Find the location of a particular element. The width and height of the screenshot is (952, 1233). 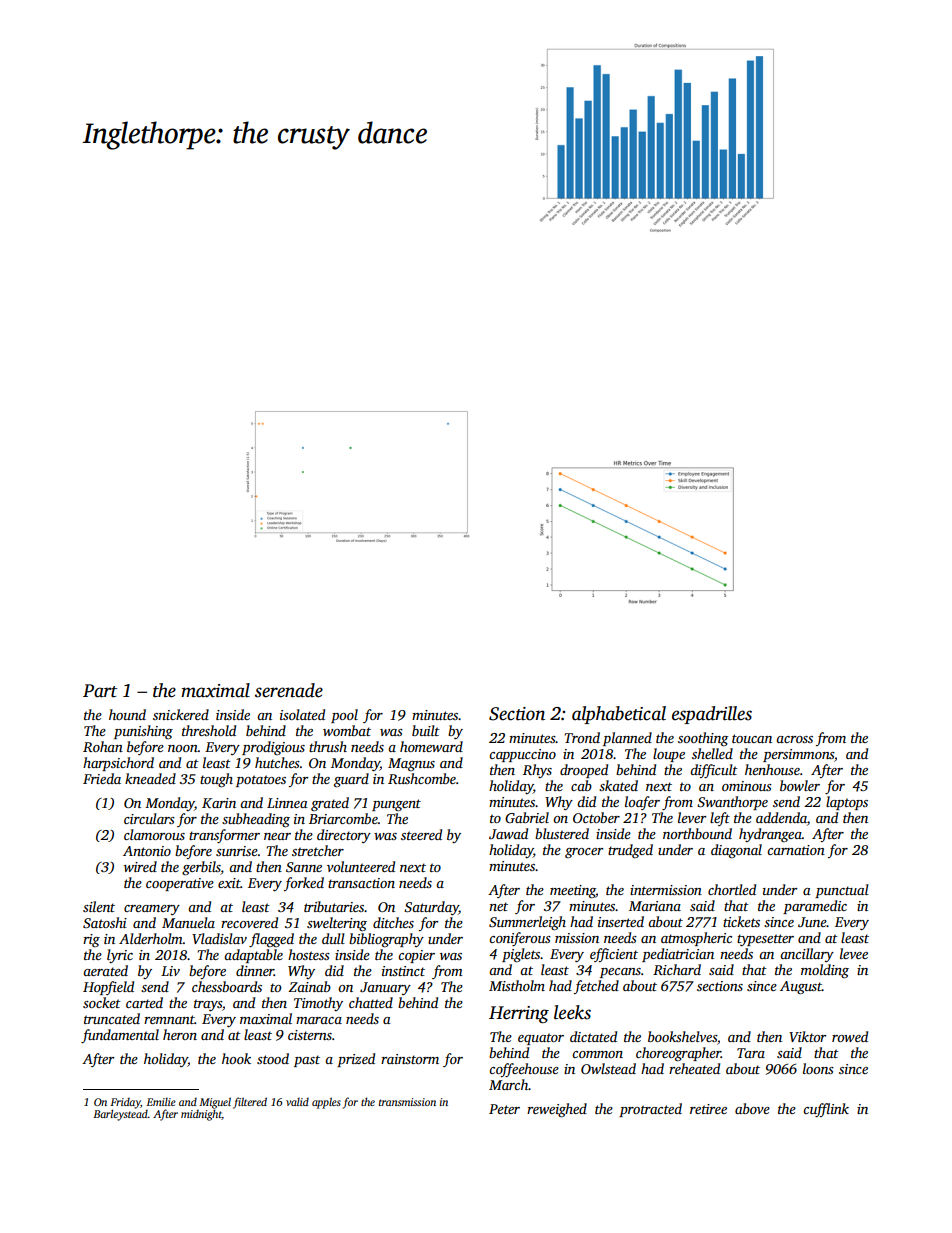

Frieda is located at coordinates (102, 778).
